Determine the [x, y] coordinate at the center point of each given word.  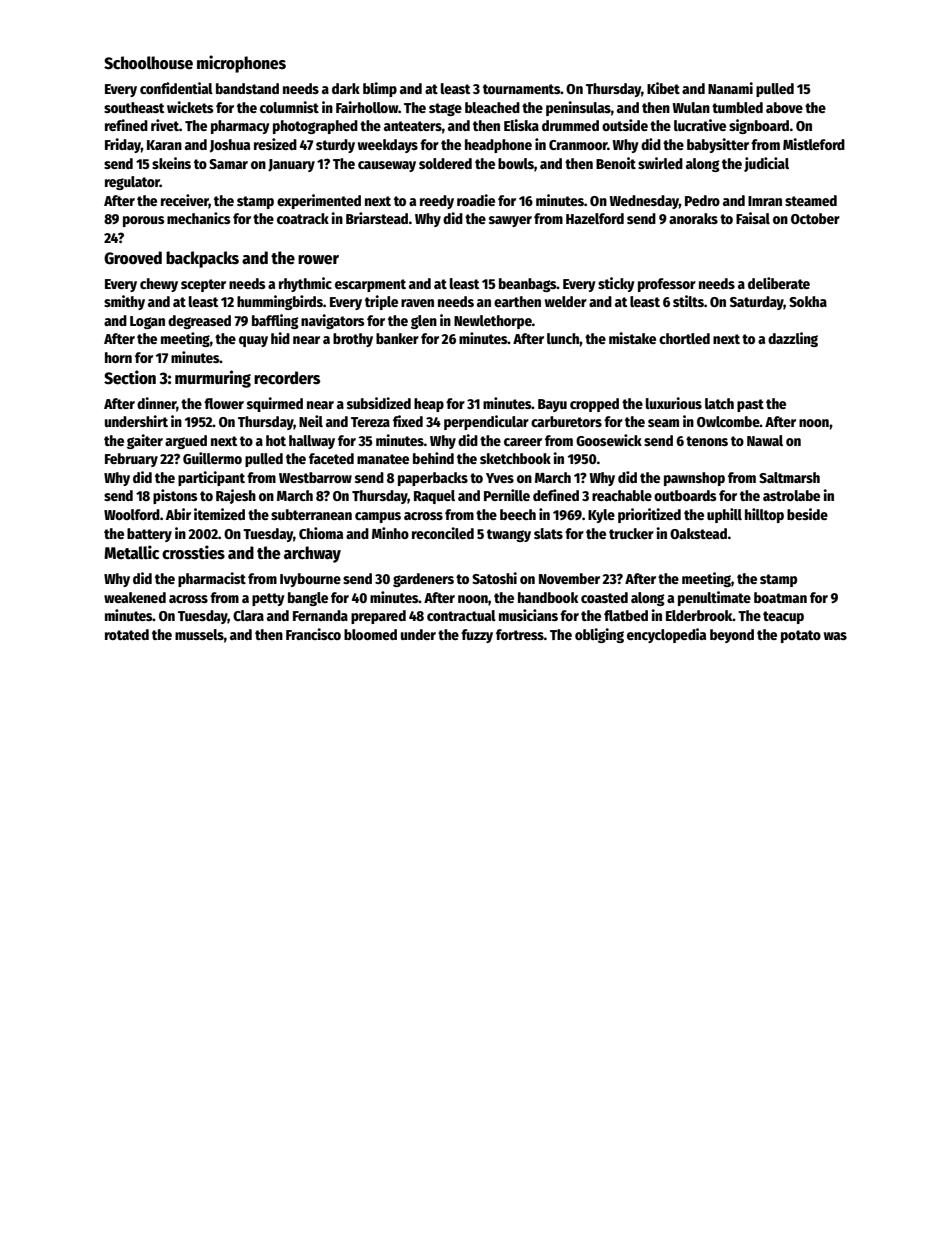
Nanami [730, 88]
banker [397, 338]
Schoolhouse [148, 63]
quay [253, 341]
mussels [199, 634]
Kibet [663, 88]
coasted [604, 597]
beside [807, 514]
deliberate [779, 283]
